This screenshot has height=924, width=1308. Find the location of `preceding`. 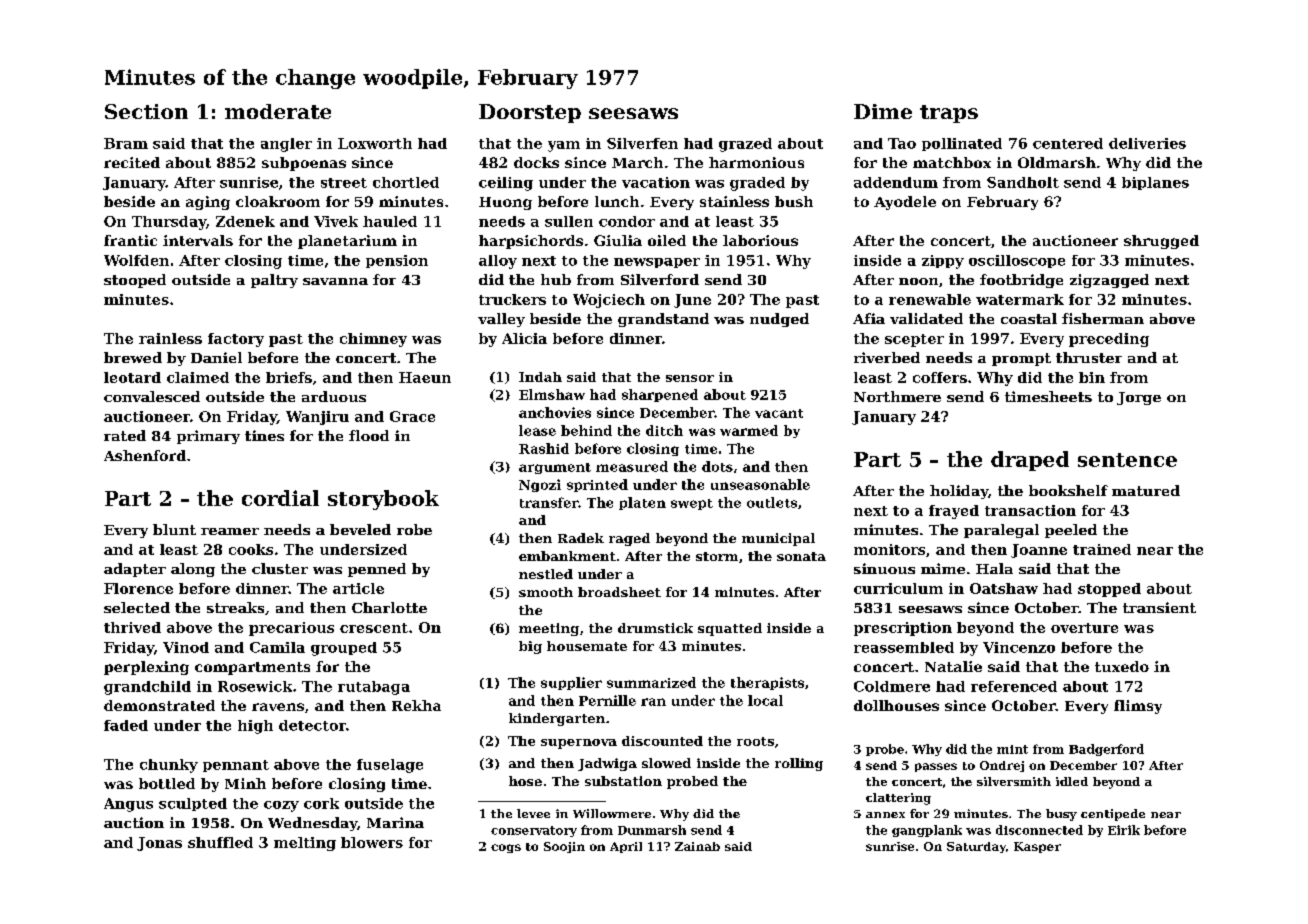

preceding is located at coordinates (1109, 340).
